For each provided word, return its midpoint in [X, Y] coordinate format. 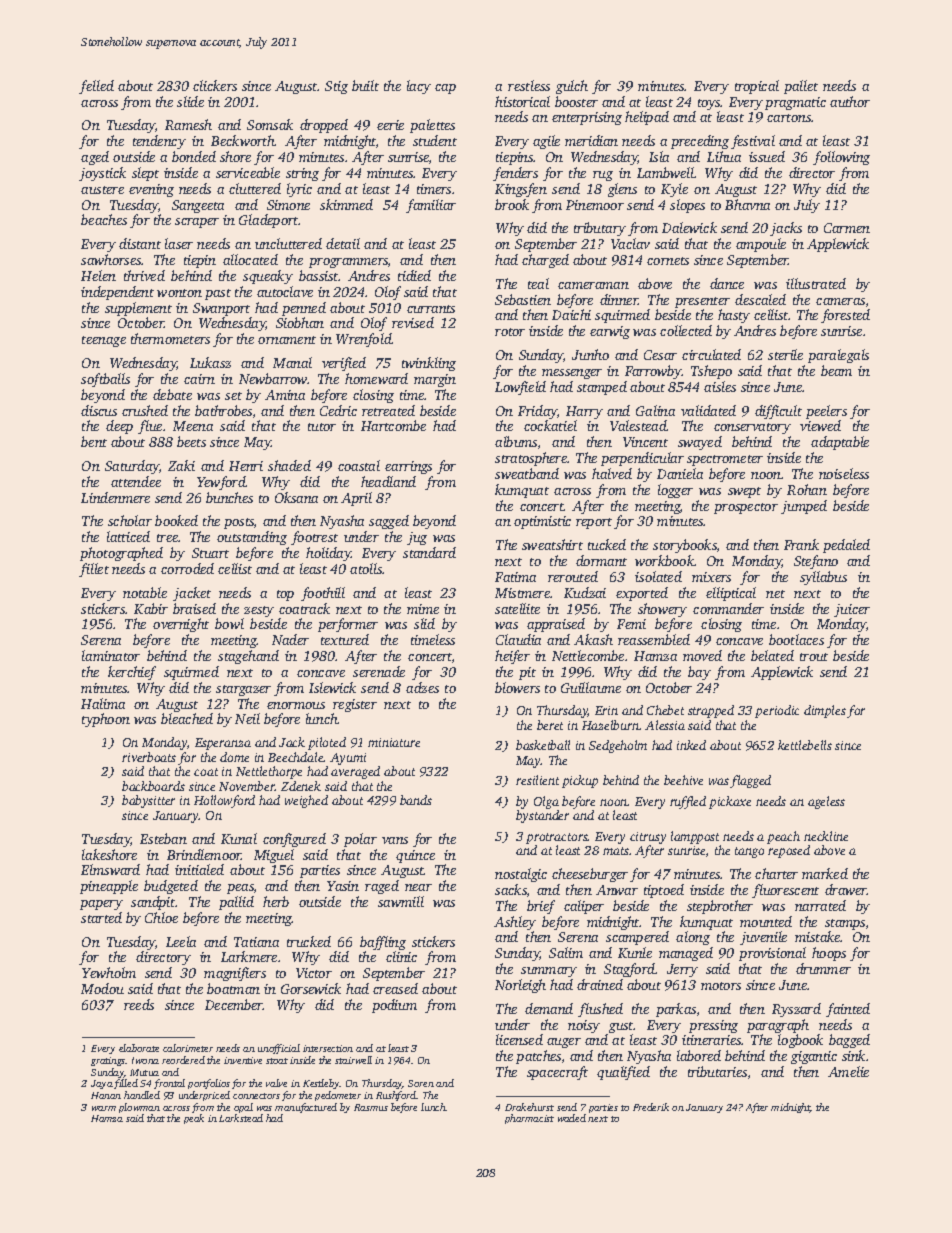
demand [549, 1008]
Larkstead [241, 1118]
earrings [408, 467]
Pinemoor [595, 205]
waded [572, 1118]
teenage [104, 341]
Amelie [848, 1071]
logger [675, 491]
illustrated [816, 283]
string [302, 174]
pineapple [109, 887]
